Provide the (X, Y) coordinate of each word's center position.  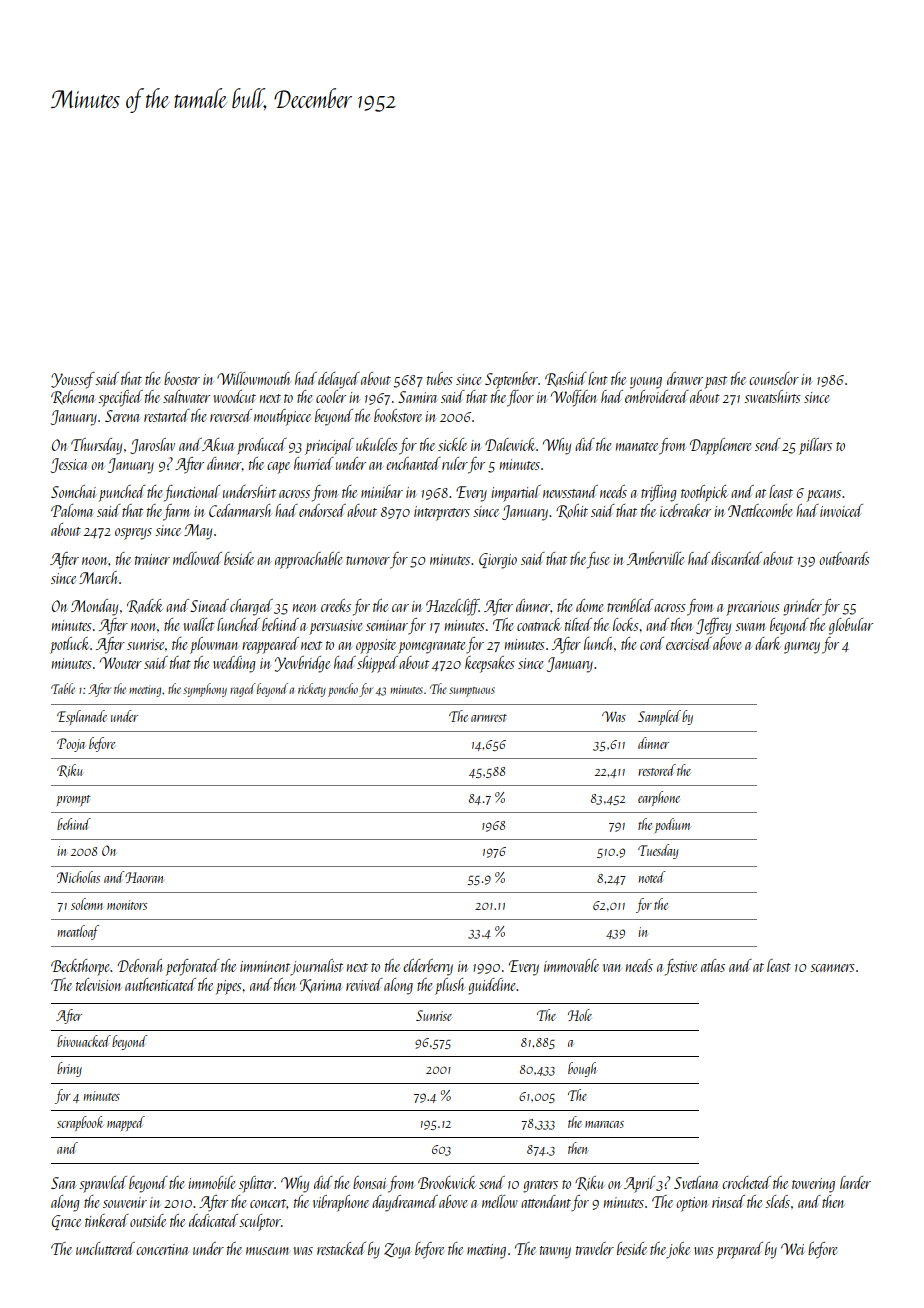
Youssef (73, 380)
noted (652, 877)
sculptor (260, 1222)
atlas (713, 965)
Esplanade (82, 717)
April (639, 1184)
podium (672, 825)
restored (657, 770)
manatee (637, 446)
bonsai (369, 1182)
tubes (440, 378)
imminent (265, 966)
